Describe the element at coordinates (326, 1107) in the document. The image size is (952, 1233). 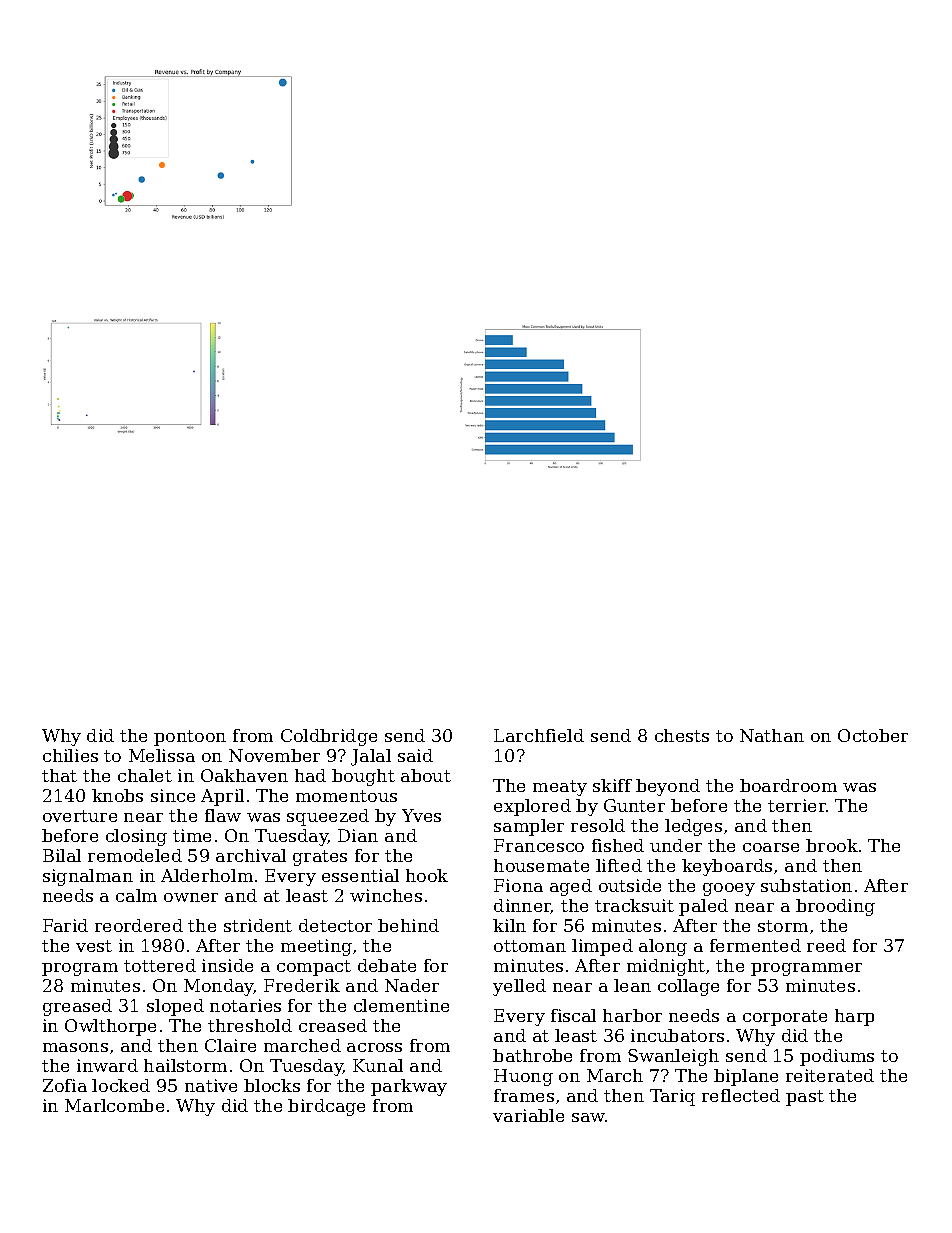
I see `birdcage` at that location.
